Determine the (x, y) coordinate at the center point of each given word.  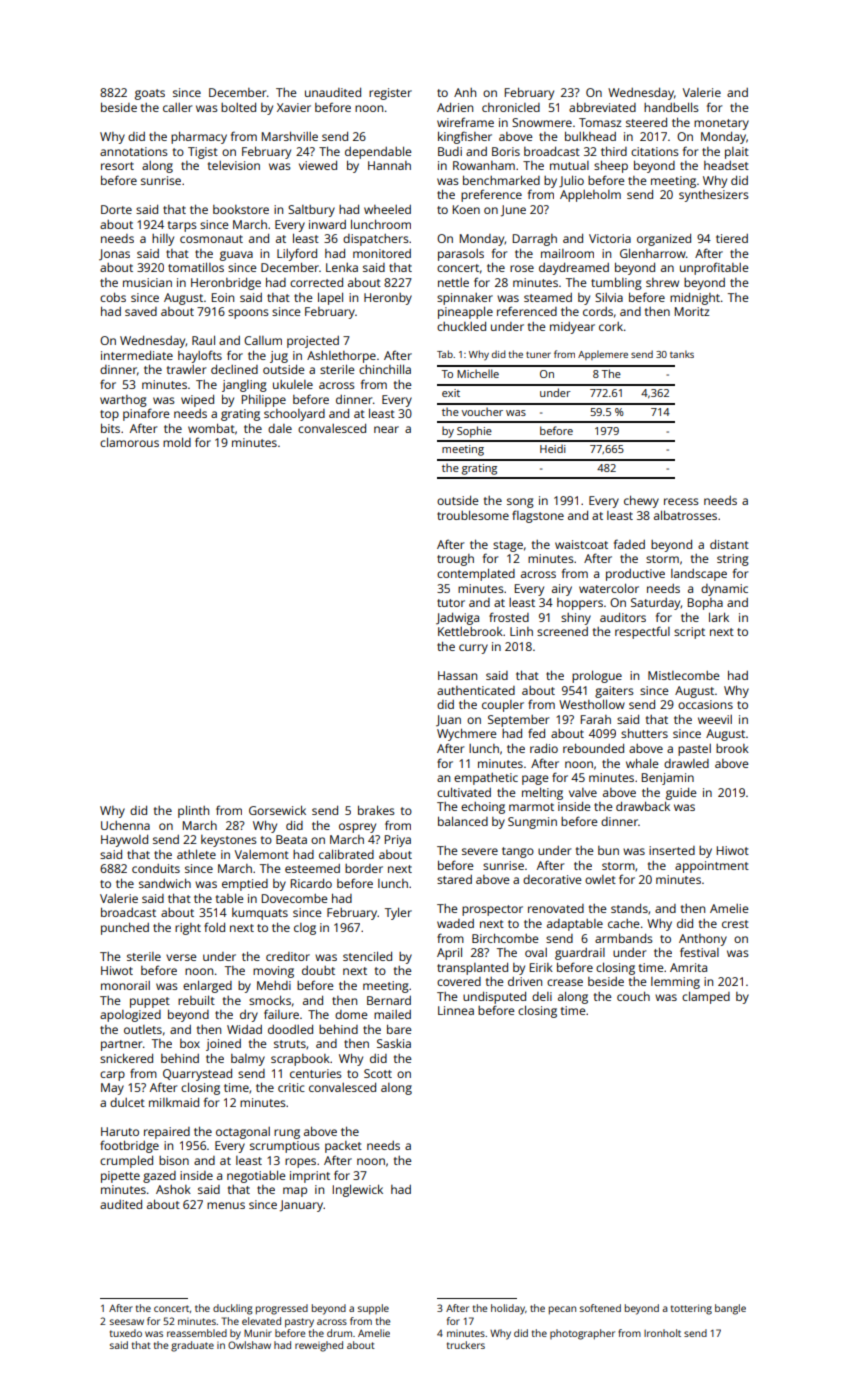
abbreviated (602, 107)
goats (150, 94)
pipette (120, 1177)
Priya (398, 841)
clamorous (129, 442)
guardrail (580, 954)
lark (719, 617)
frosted (509, 617)
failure (281, 1014)
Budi (450, 151)
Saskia (394, 1043)
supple (373, 1309)
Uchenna (125, 825)
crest (735, 924)
